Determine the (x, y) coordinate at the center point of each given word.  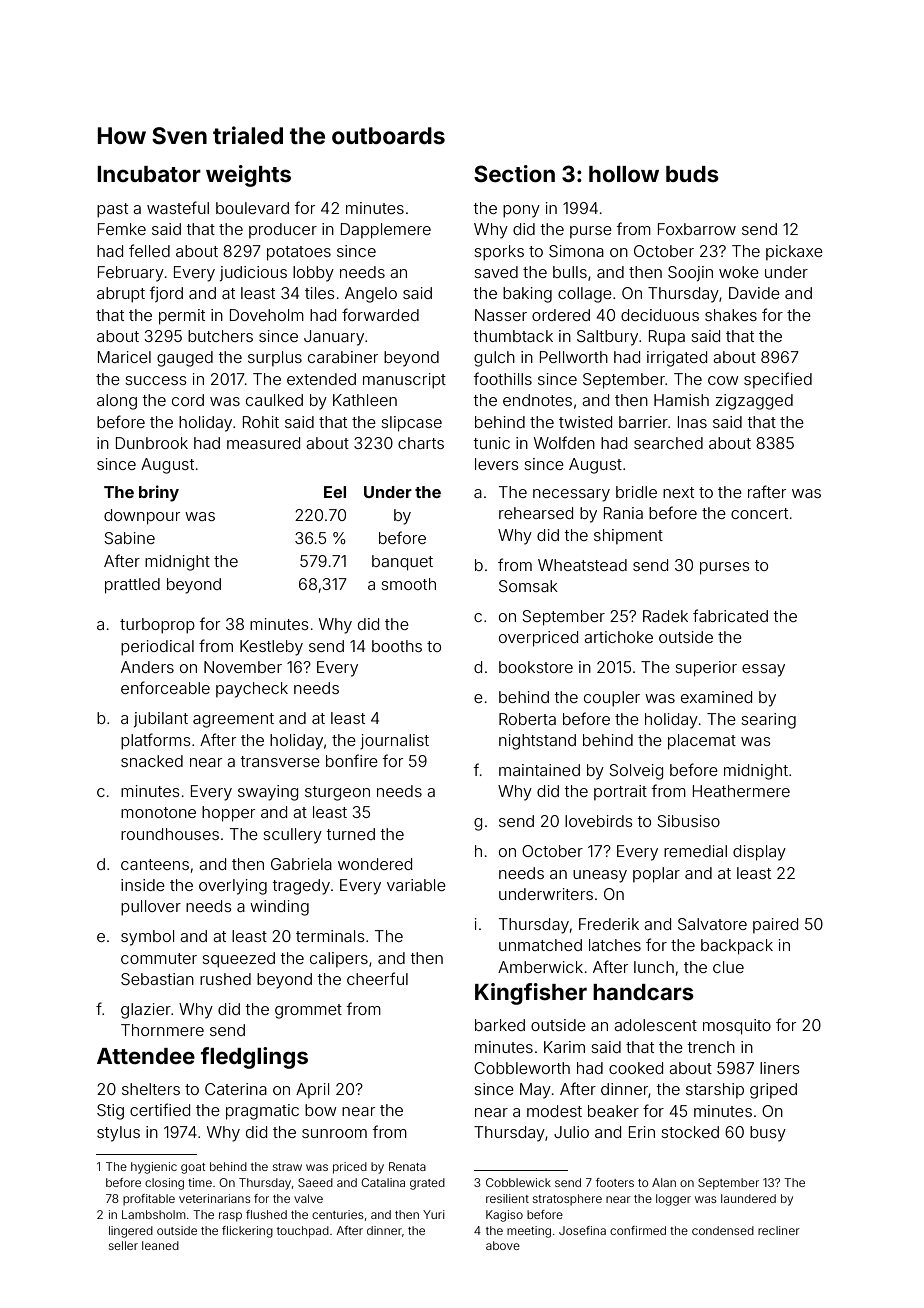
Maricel (124, 357)
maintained (539, 770)
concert (759, 513)
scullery (292, 836)
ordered (561, 315)
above (503, 1245)
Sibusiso (688, 821)
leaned (160, 1245)
